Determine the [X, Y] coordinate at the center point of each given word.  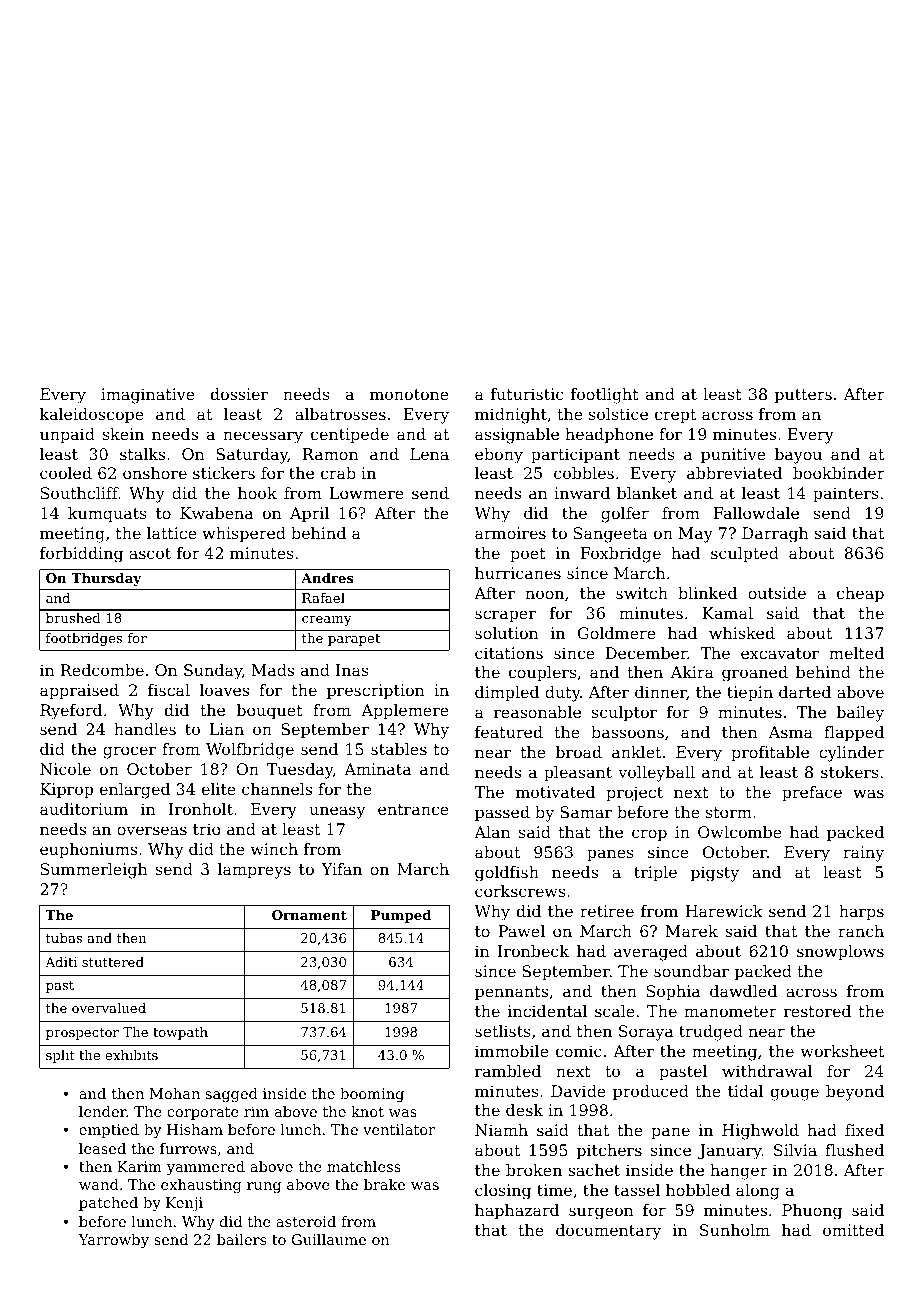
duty [562, 694]
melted [856, 653]
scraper [505, 616]
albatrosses [340, 414]
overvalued [109, 1008]
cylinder [852, 754]
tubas [64, 938]
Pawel [521, 931]
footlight [605, 396]
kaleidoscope [92, 416]
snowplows [840, 953]
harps [861, 913]
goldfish [507, 874]
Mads [273, 670]
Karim [139, 1166]
